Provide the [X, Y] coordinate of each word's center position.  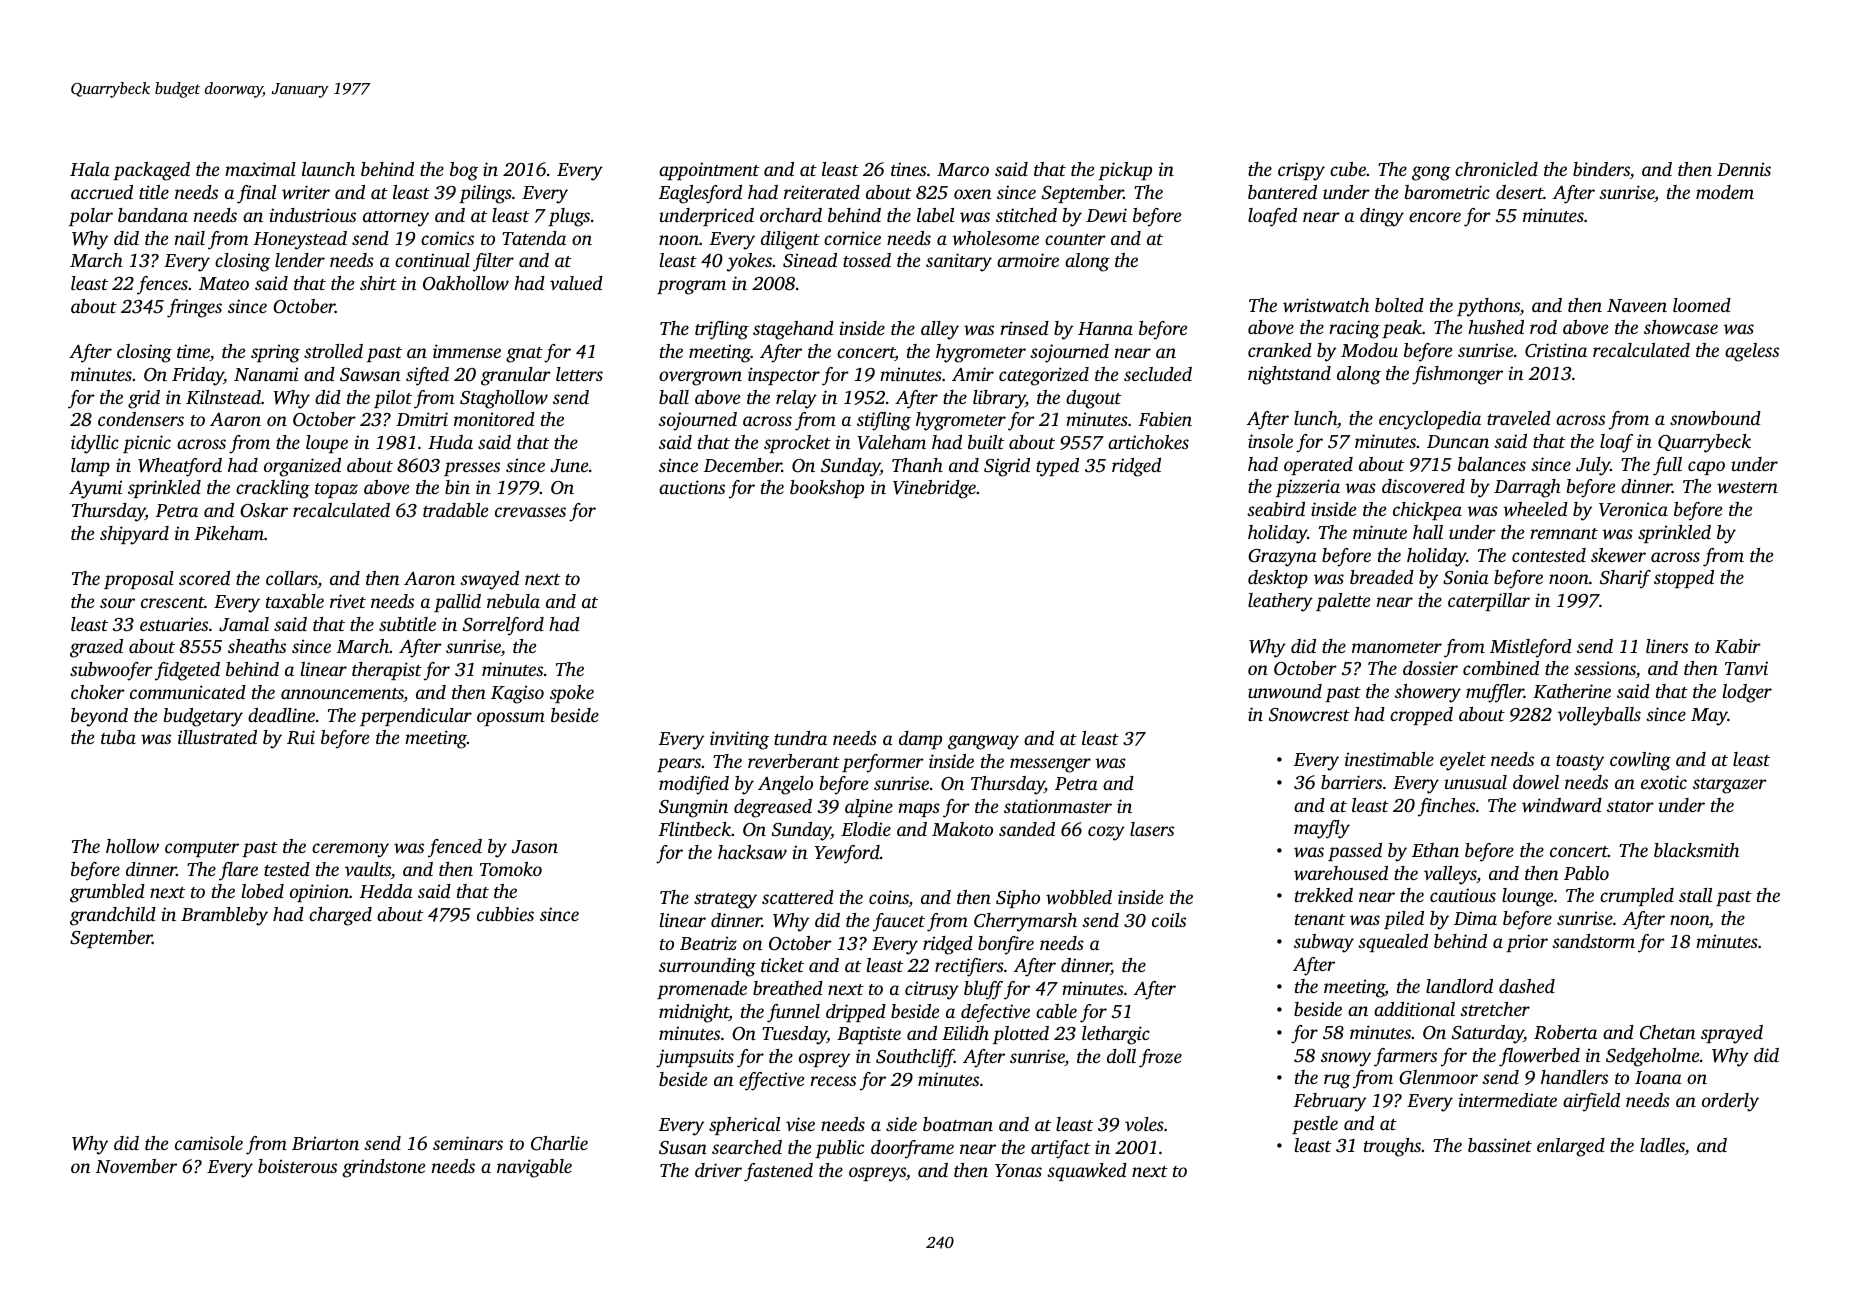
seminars [468, 1143]
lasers [1152, 829]
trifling [722, 330]
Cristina [1556, 350]
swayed [489, 580]
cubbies [505, 914]
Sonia [1466, 577]
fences [162, 285]
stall [1695, 895]
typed [1057, 467]
